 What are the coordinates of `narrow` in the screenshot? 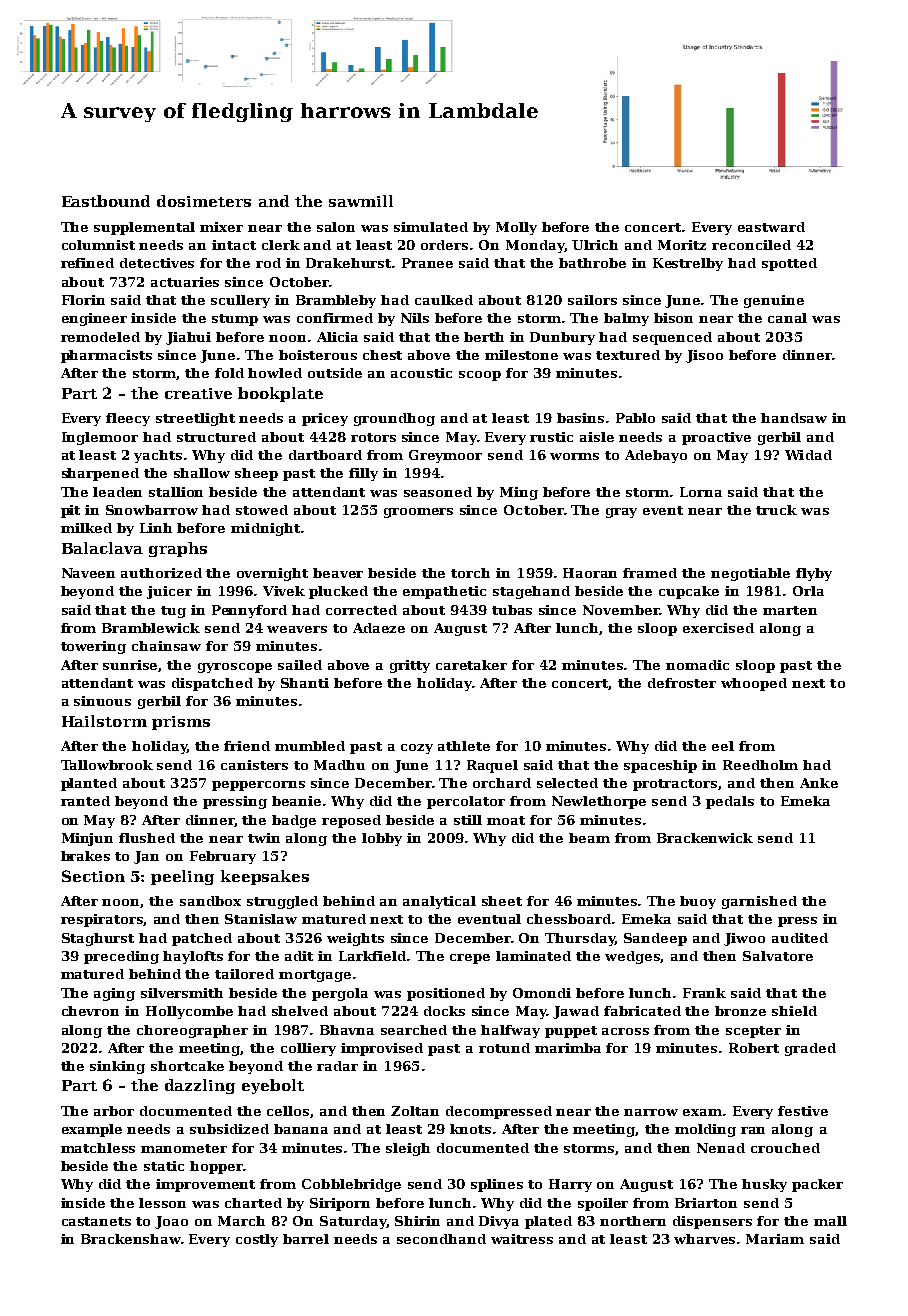 It's located at (651, 1112).
